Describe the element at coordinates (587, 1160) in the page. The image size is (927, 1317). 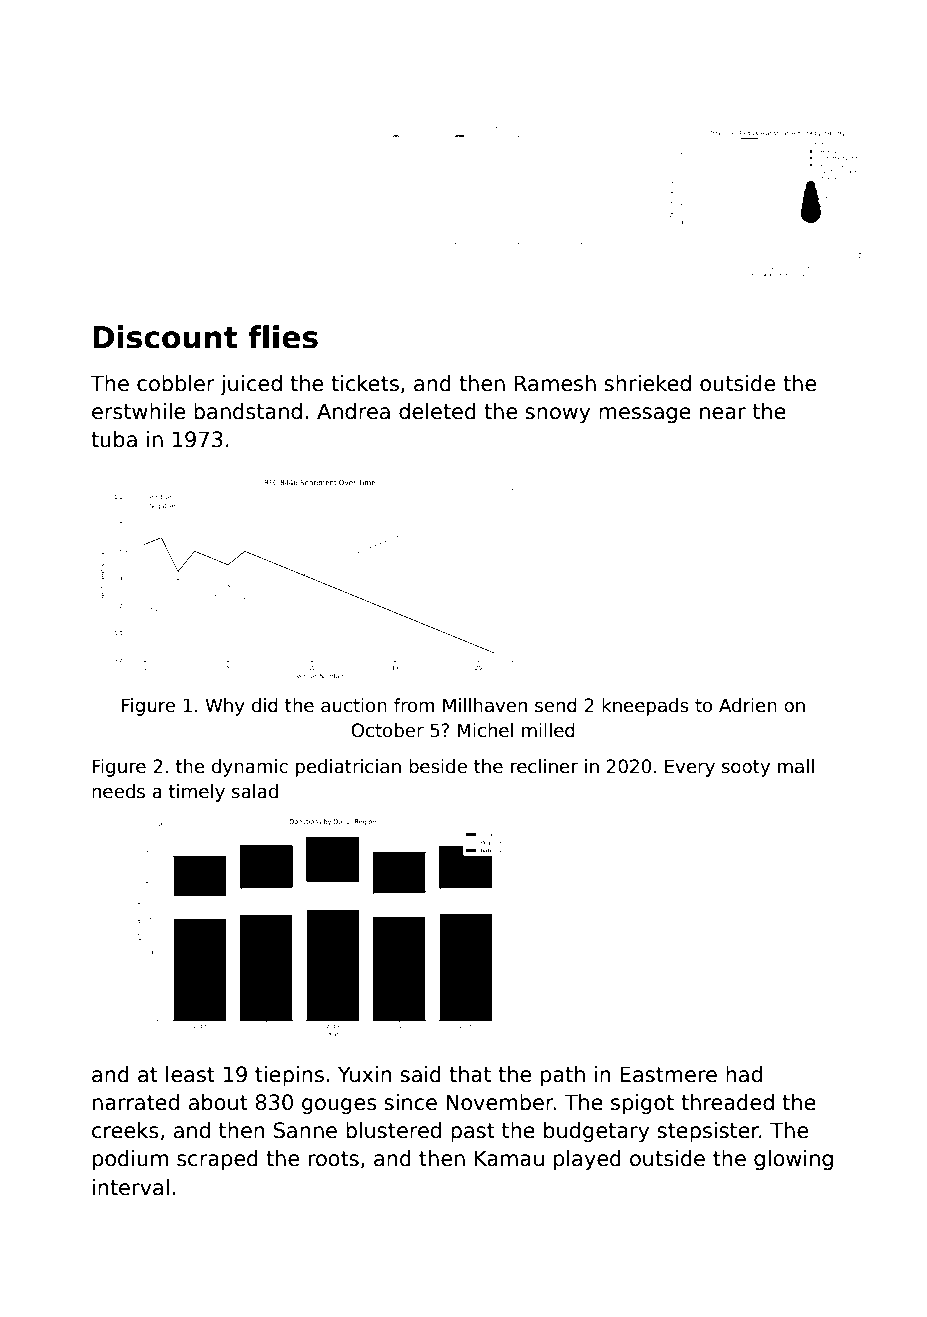
I see `played` at that location.
